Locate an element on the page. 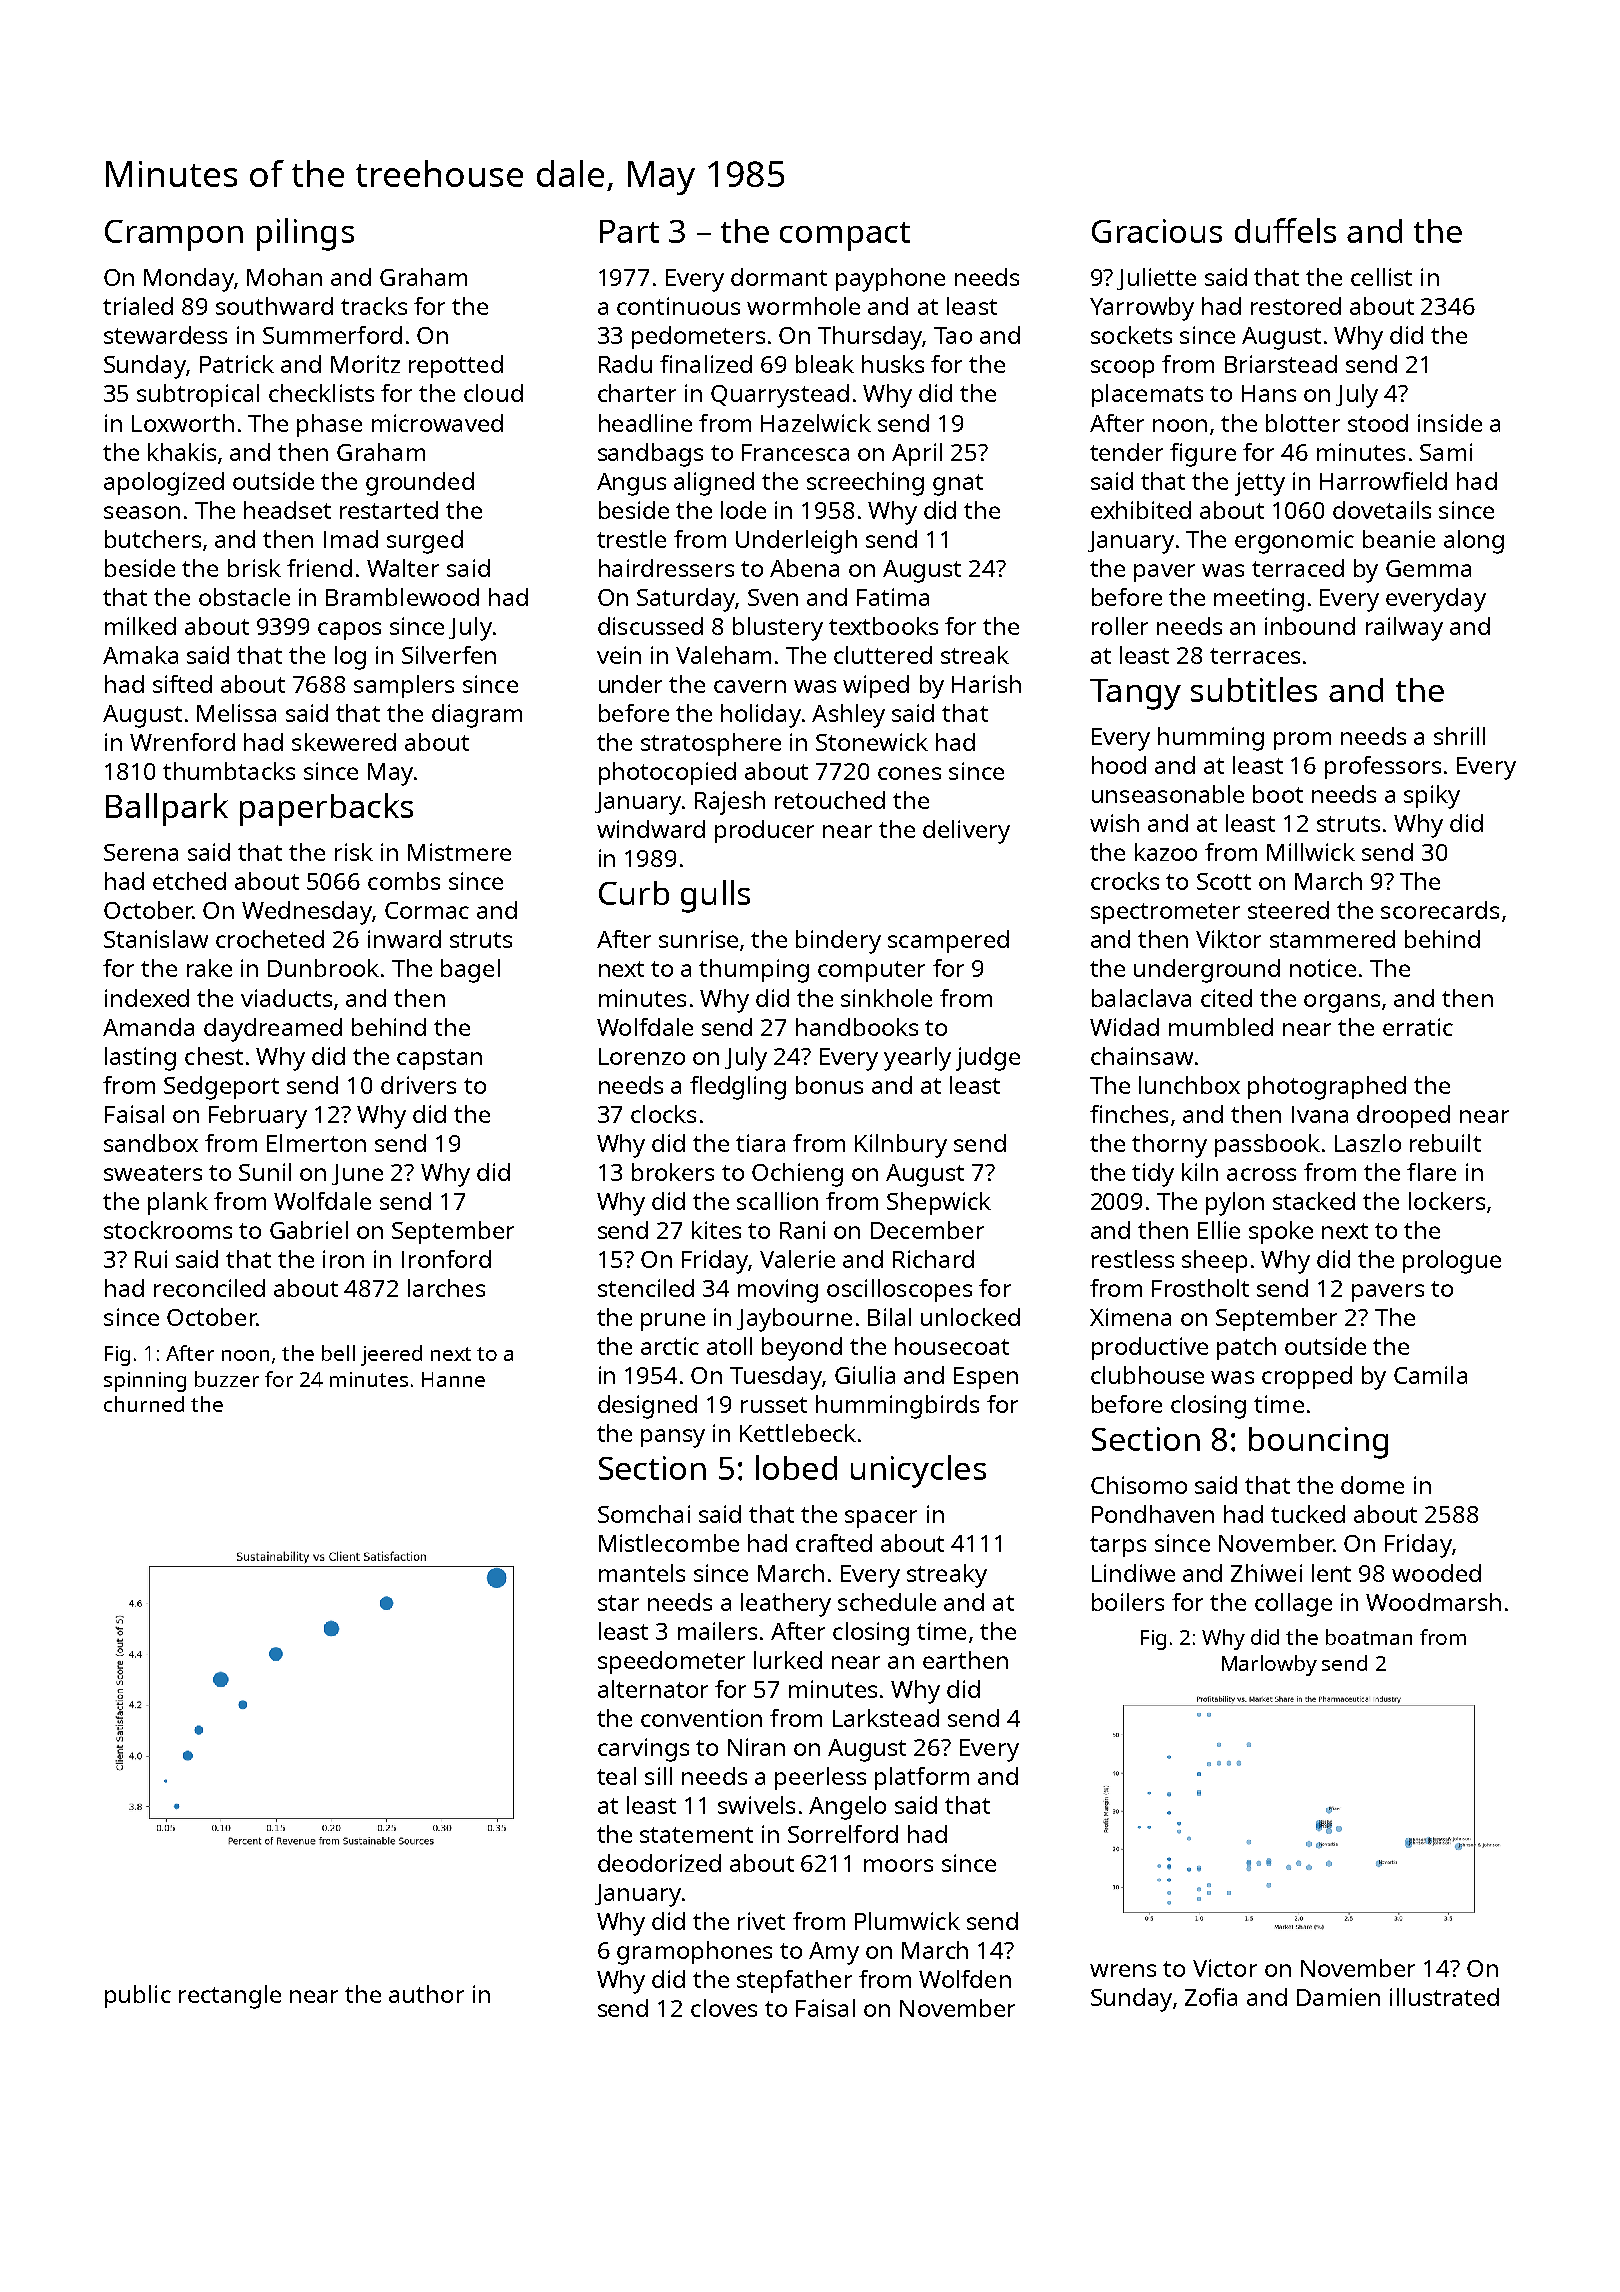 This page has height=2292, width=1620. husks is located at coordinates (893, 364).
